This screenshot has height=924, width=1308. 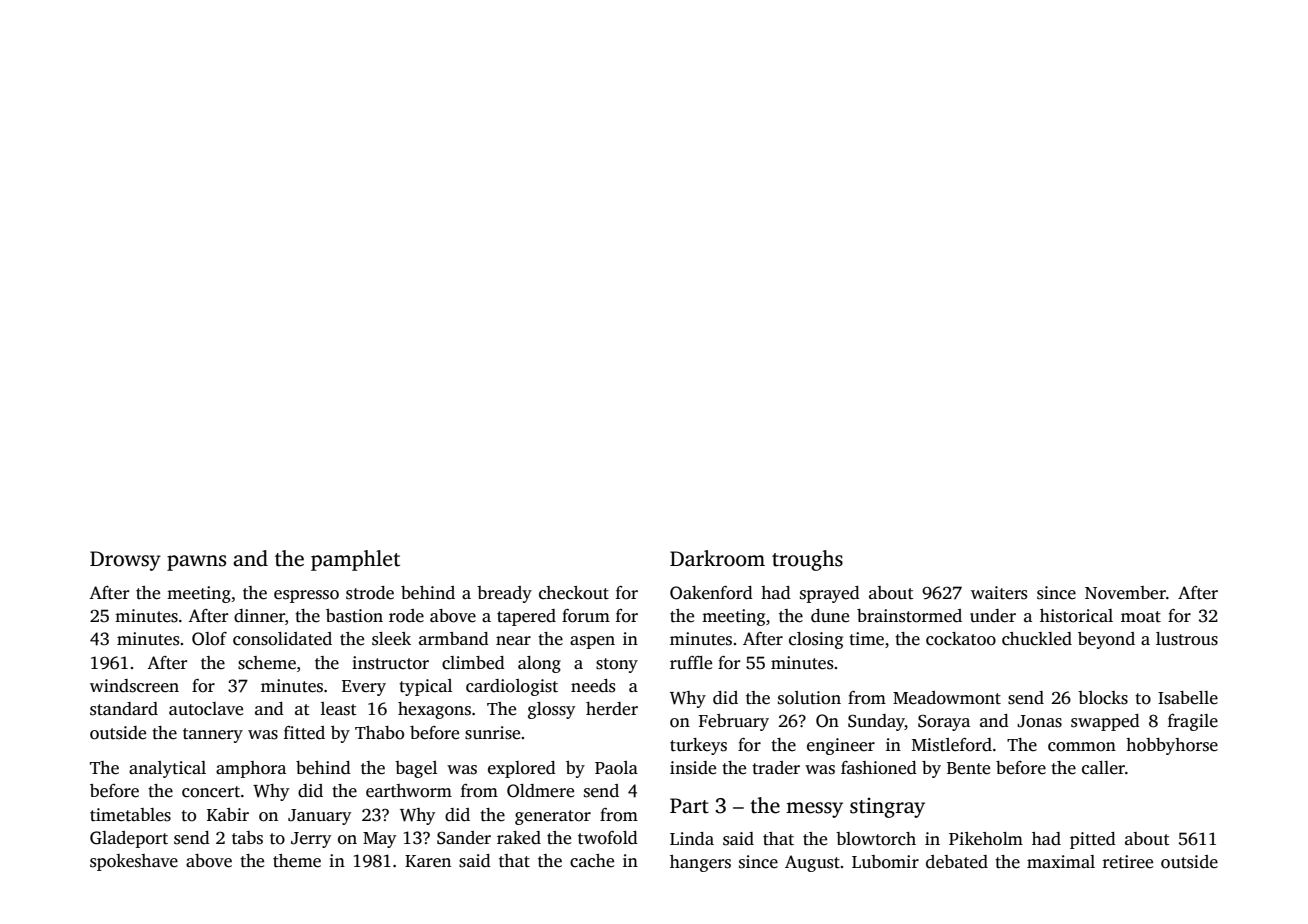 I want to click on aspen, so click(x=592, y=642).
